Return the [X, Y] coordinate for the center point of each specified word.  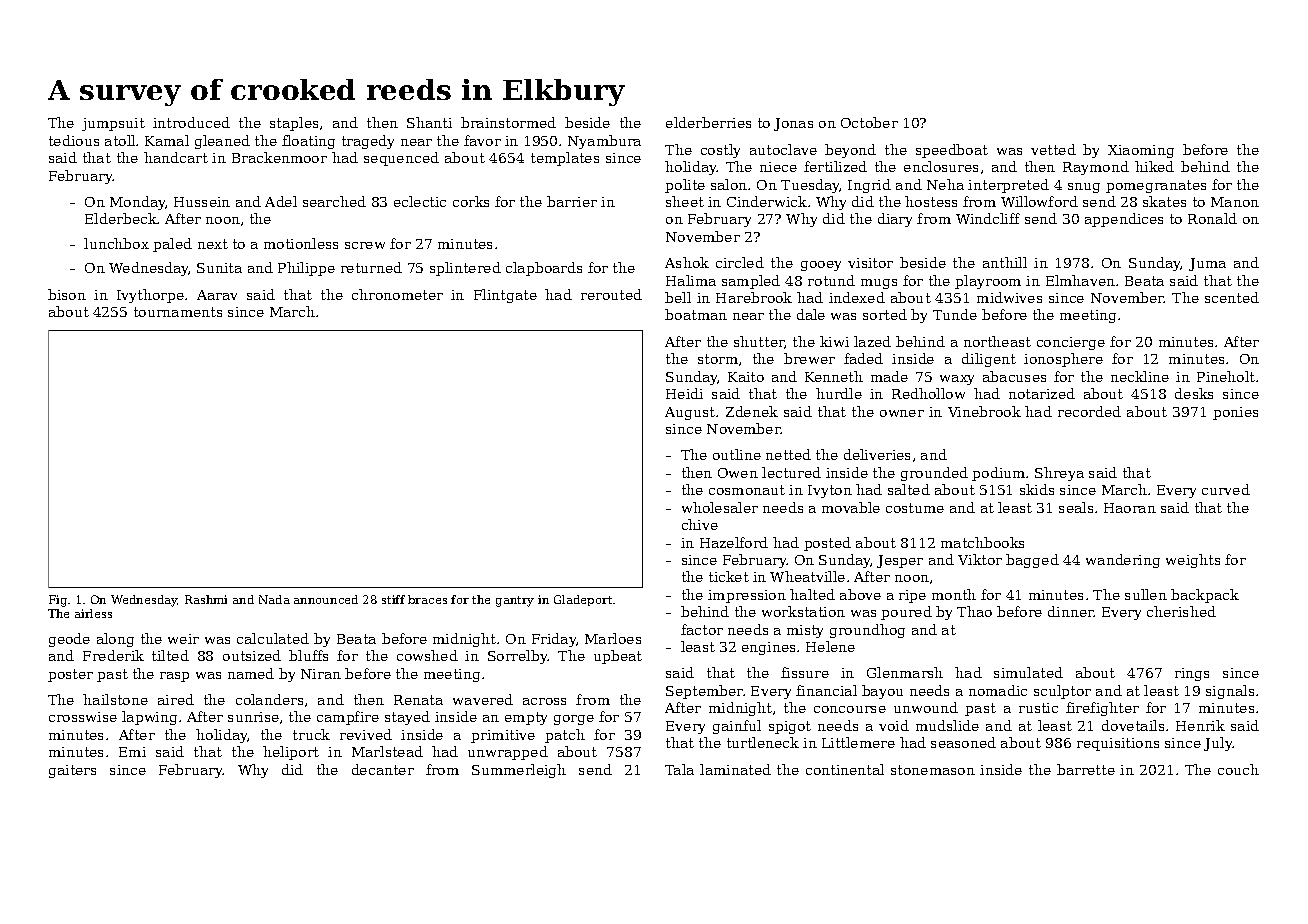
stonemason [933, 770]
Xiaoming [1141, 151]
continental [845, 769]
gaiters [72, 771]
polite [685, 186]
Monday [138, 203]
